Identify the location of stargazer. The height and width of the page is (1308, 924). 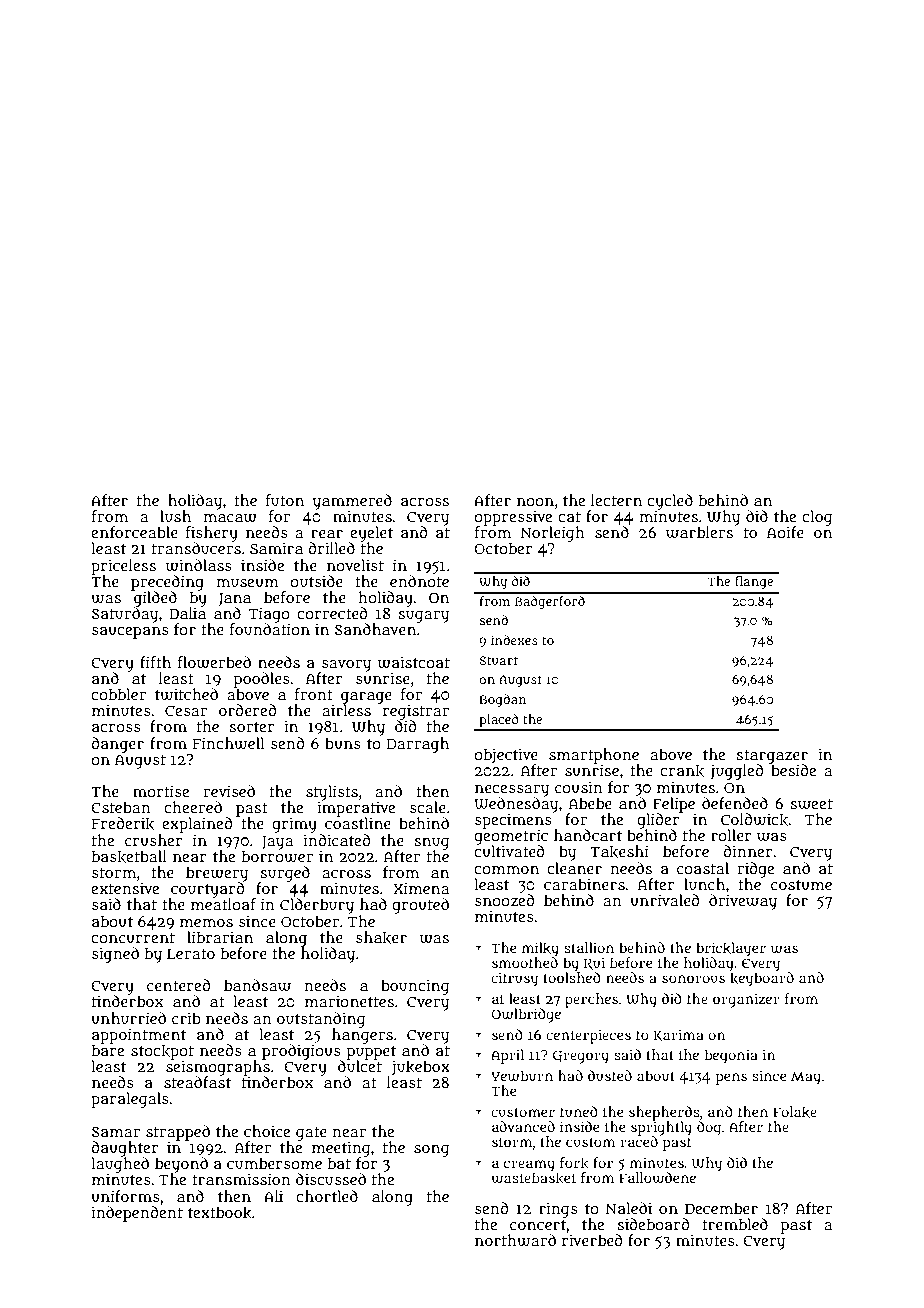
(772, 757).
